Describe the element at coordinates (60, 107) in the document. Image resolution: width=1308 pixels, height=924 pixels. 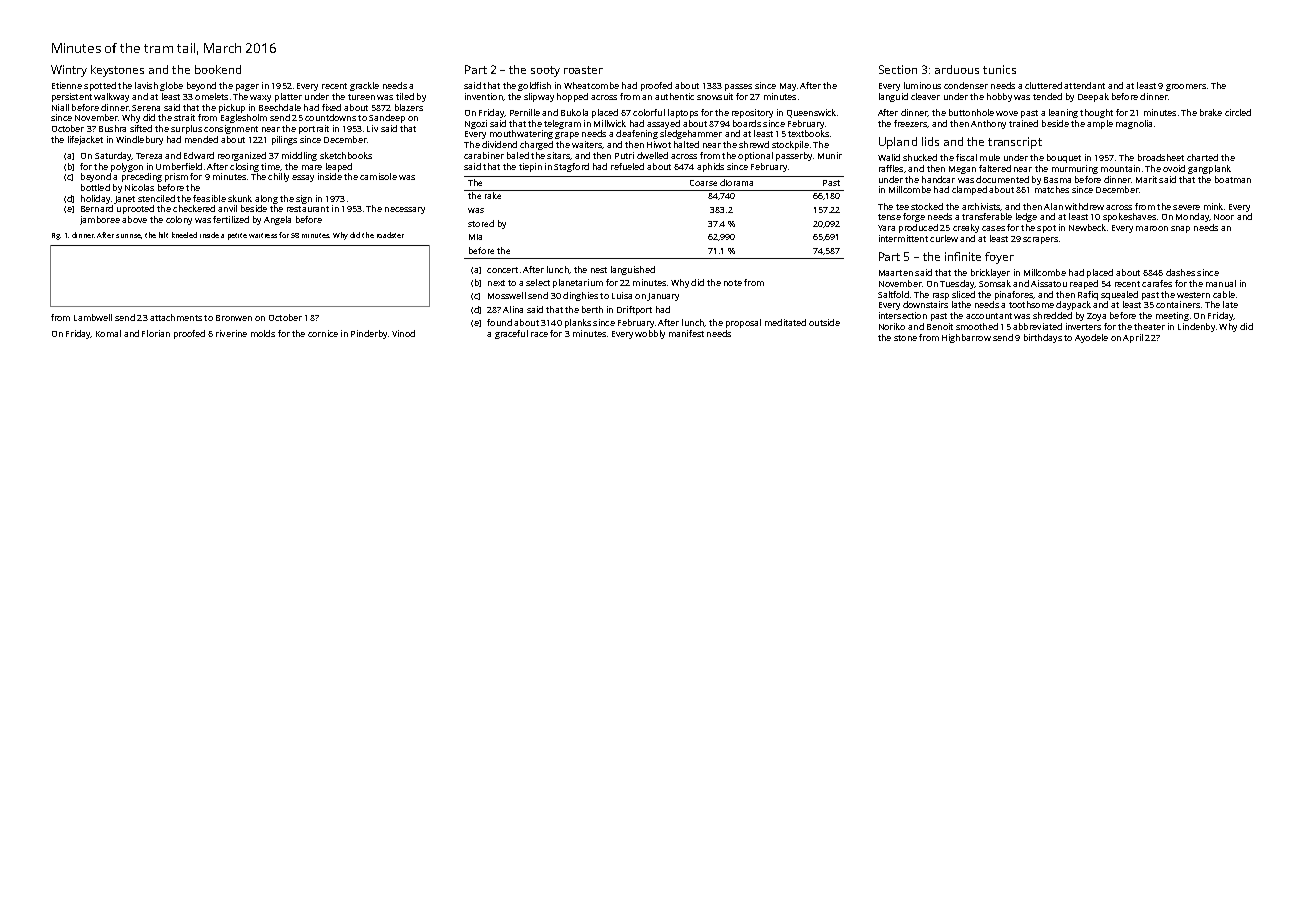
I see `Niall` at that location.
